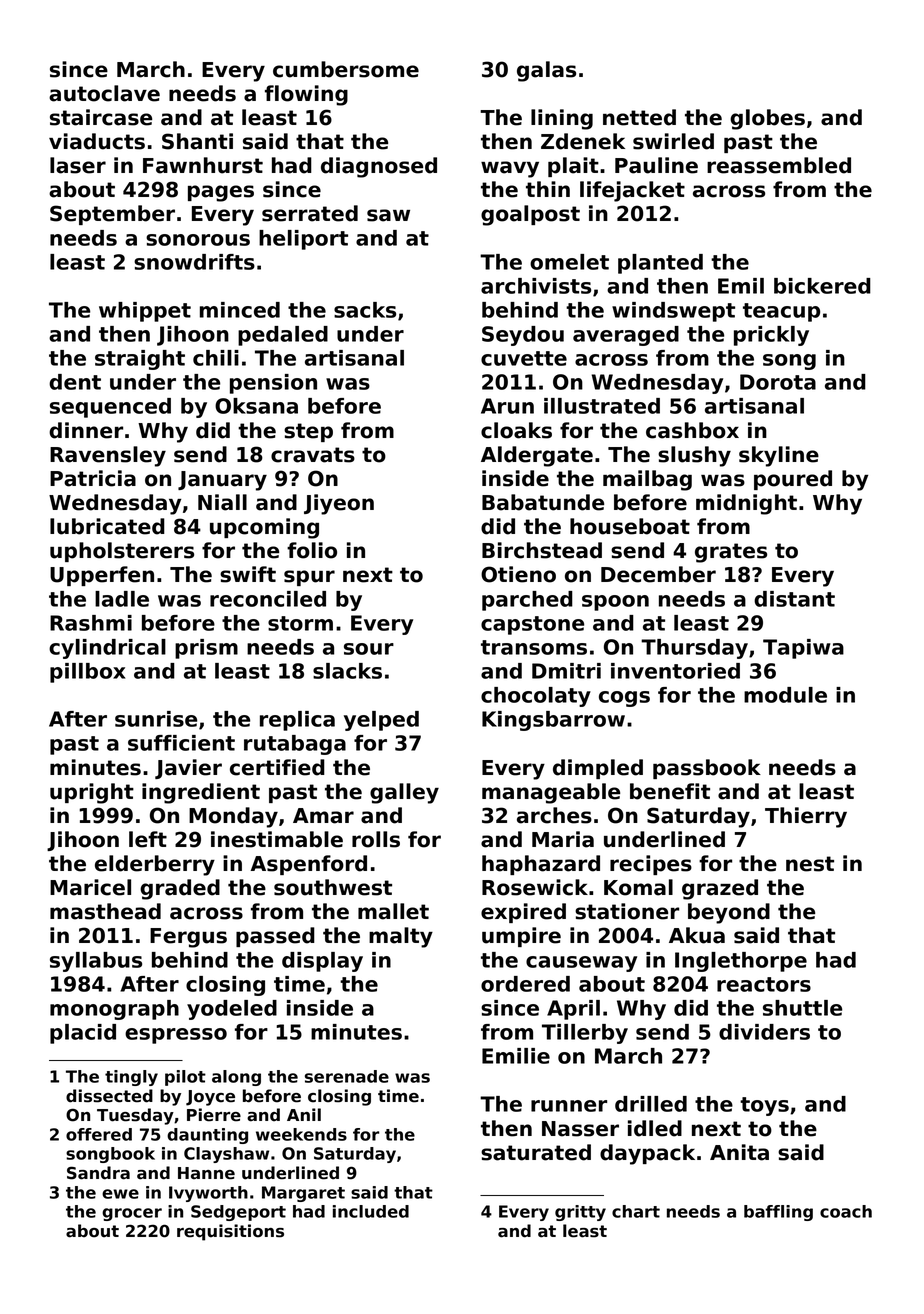 This screenshot has height=1314, width=924. I want to click on yelped, so click(381, 721).
